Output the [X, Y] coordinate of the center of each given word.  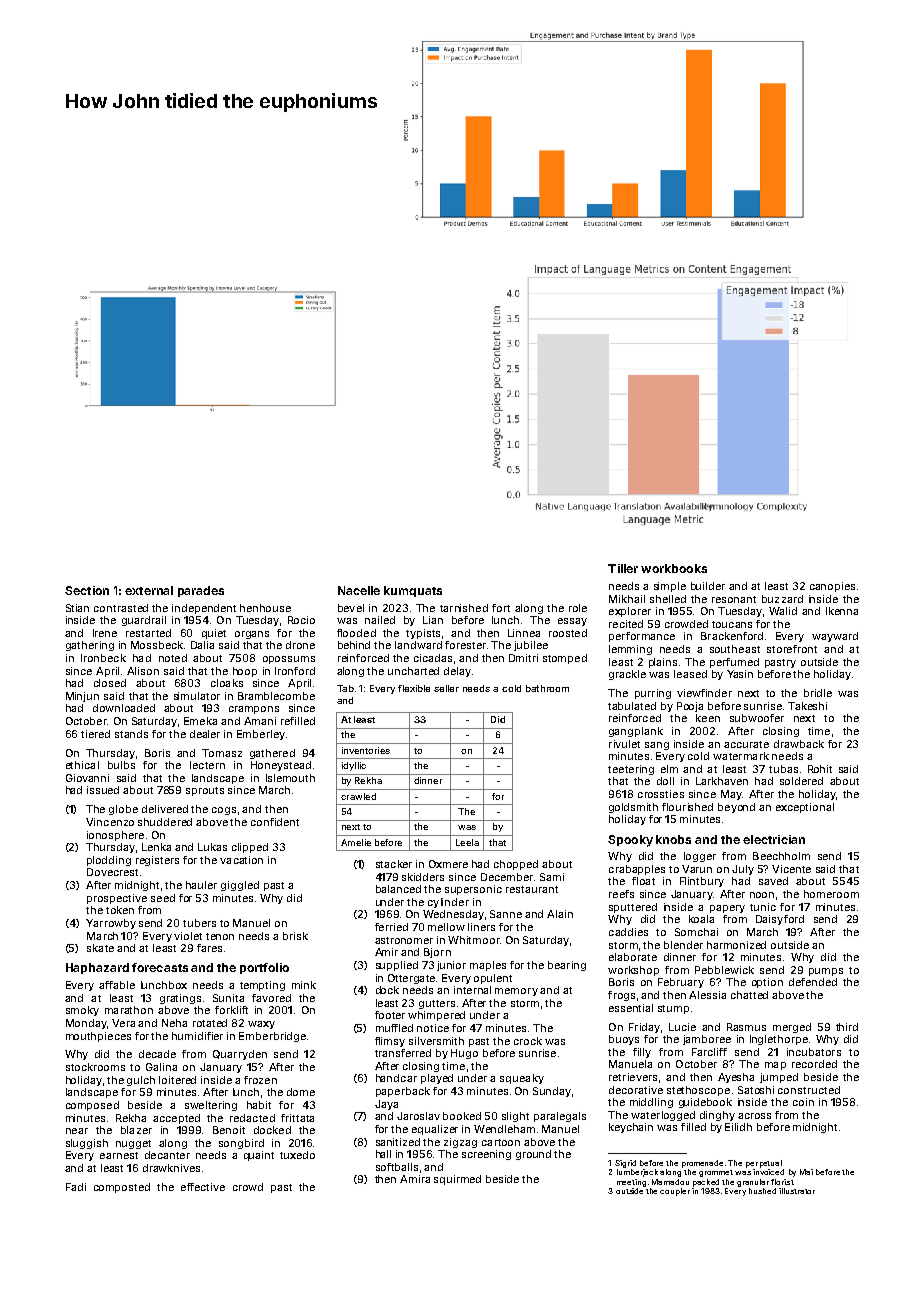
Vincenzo [110, 822]
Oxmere [448, 864]
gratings [180, 999]
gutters [437, 1004]
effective [203, 1187]
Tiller [623, 568]
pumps [826, 972]
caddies [628, 932]
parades [201, 591]
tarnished [464, 608]
